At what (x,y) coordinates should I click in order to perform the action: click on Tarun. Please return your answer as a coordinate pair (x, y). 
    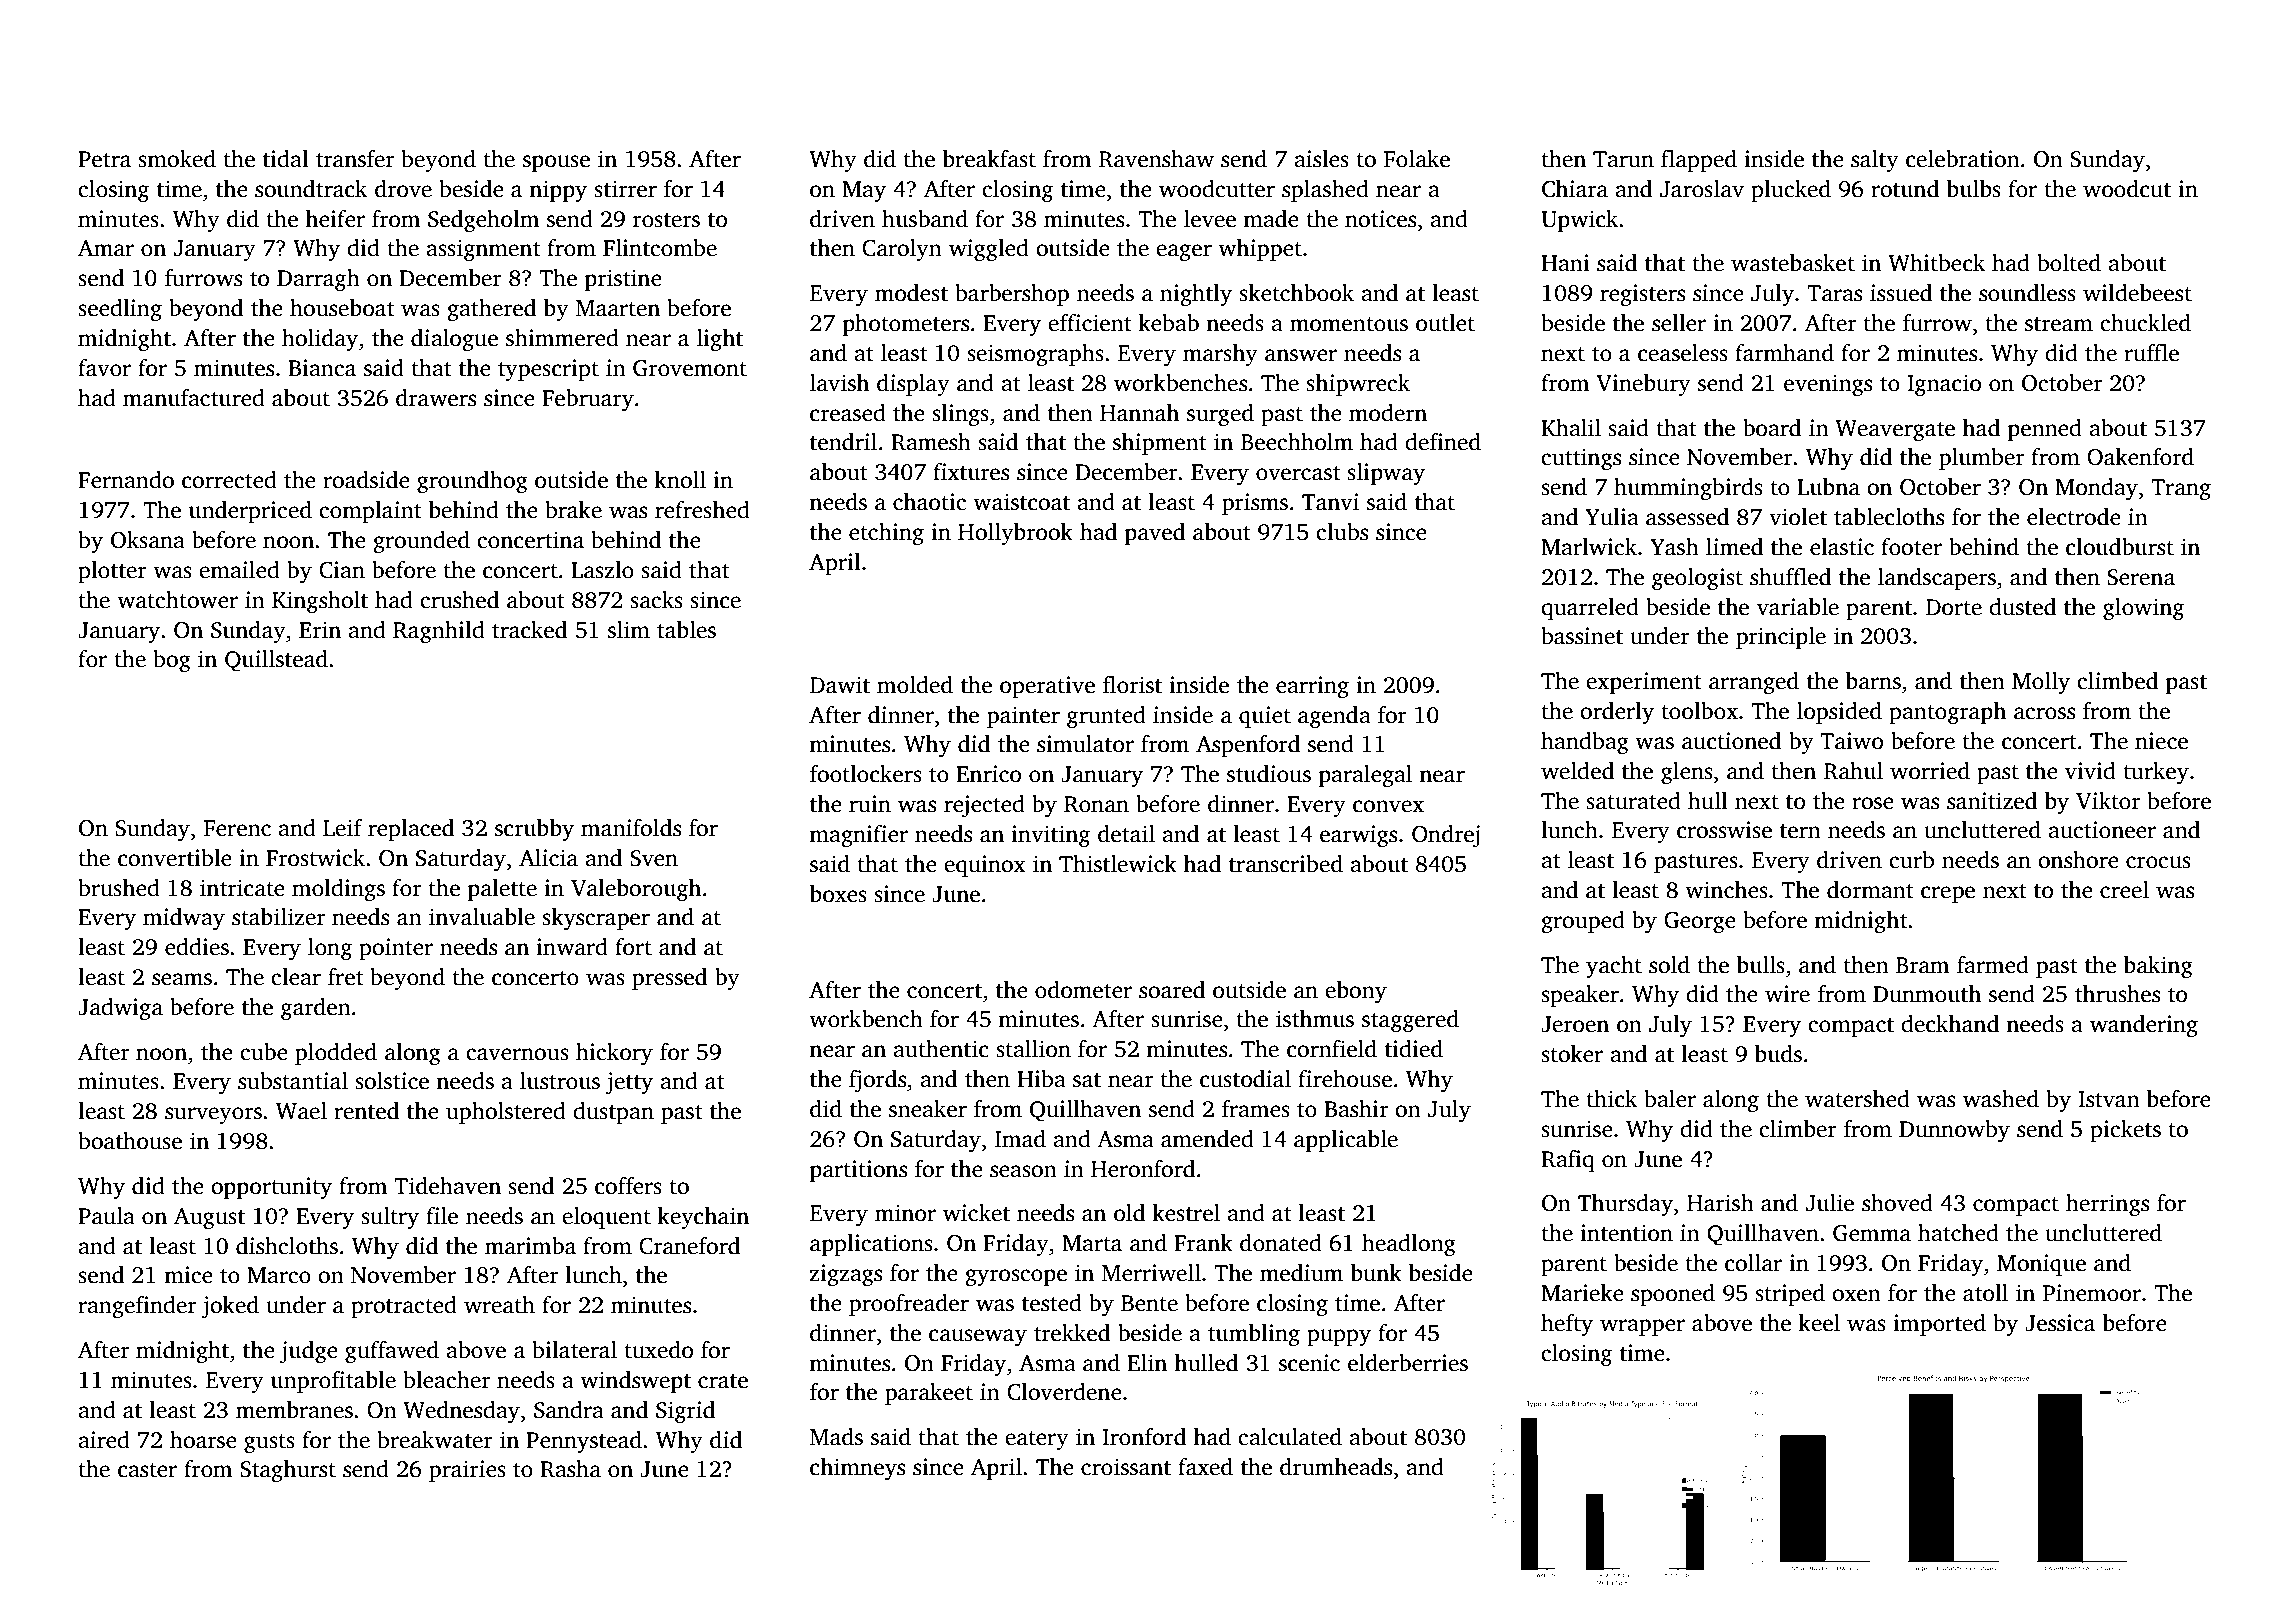
    Looking at the image, I should click on (1623, 159).
